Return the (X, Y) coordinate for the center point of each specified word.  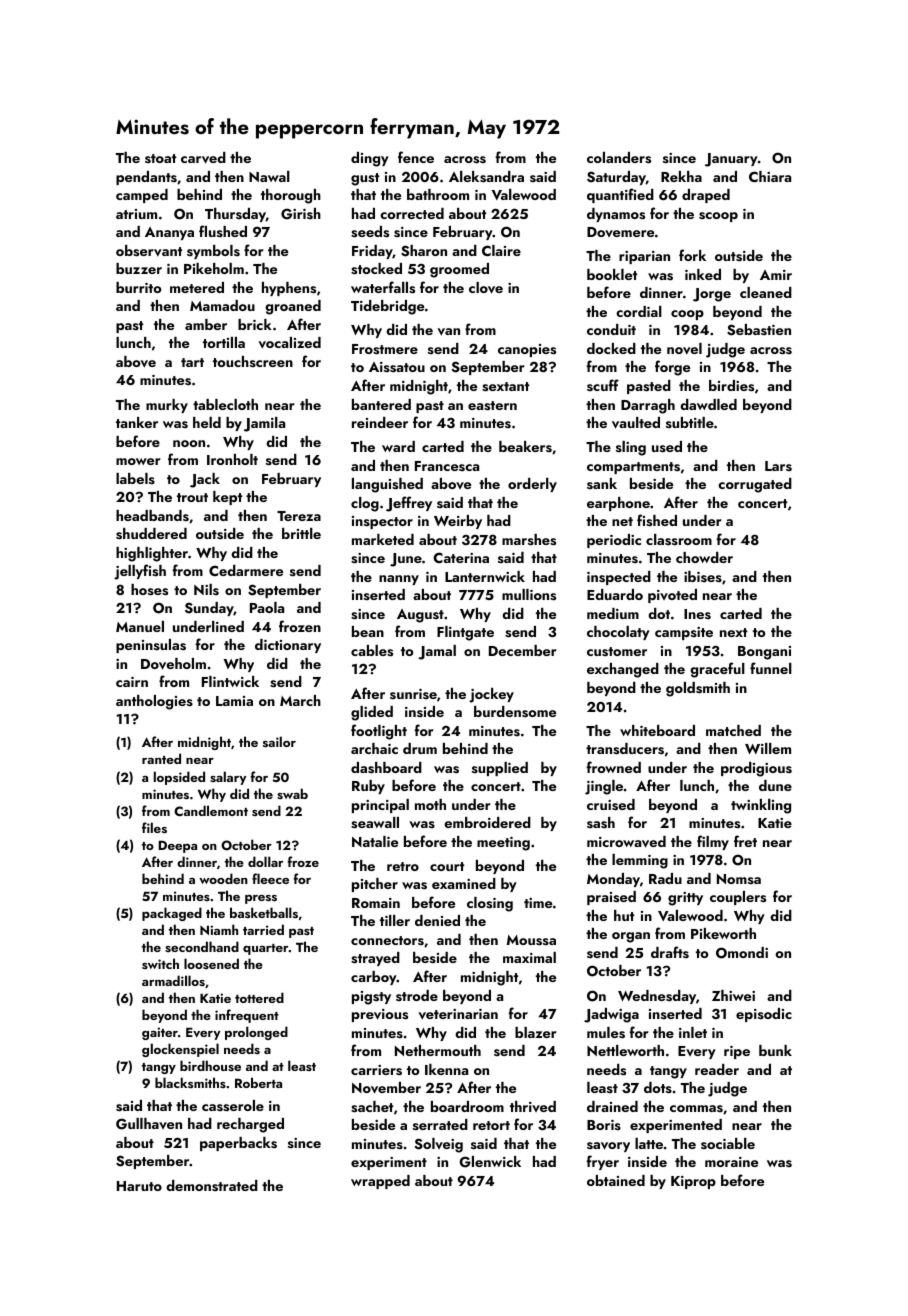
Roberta (258, 1082)
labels (135, 478)
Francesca (447, 466)
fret (745, 841)
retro (403, 866)
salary (228, 778)
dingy (370, 159)
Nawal (269, 176)
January (731, 160)
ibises (703, 576)
